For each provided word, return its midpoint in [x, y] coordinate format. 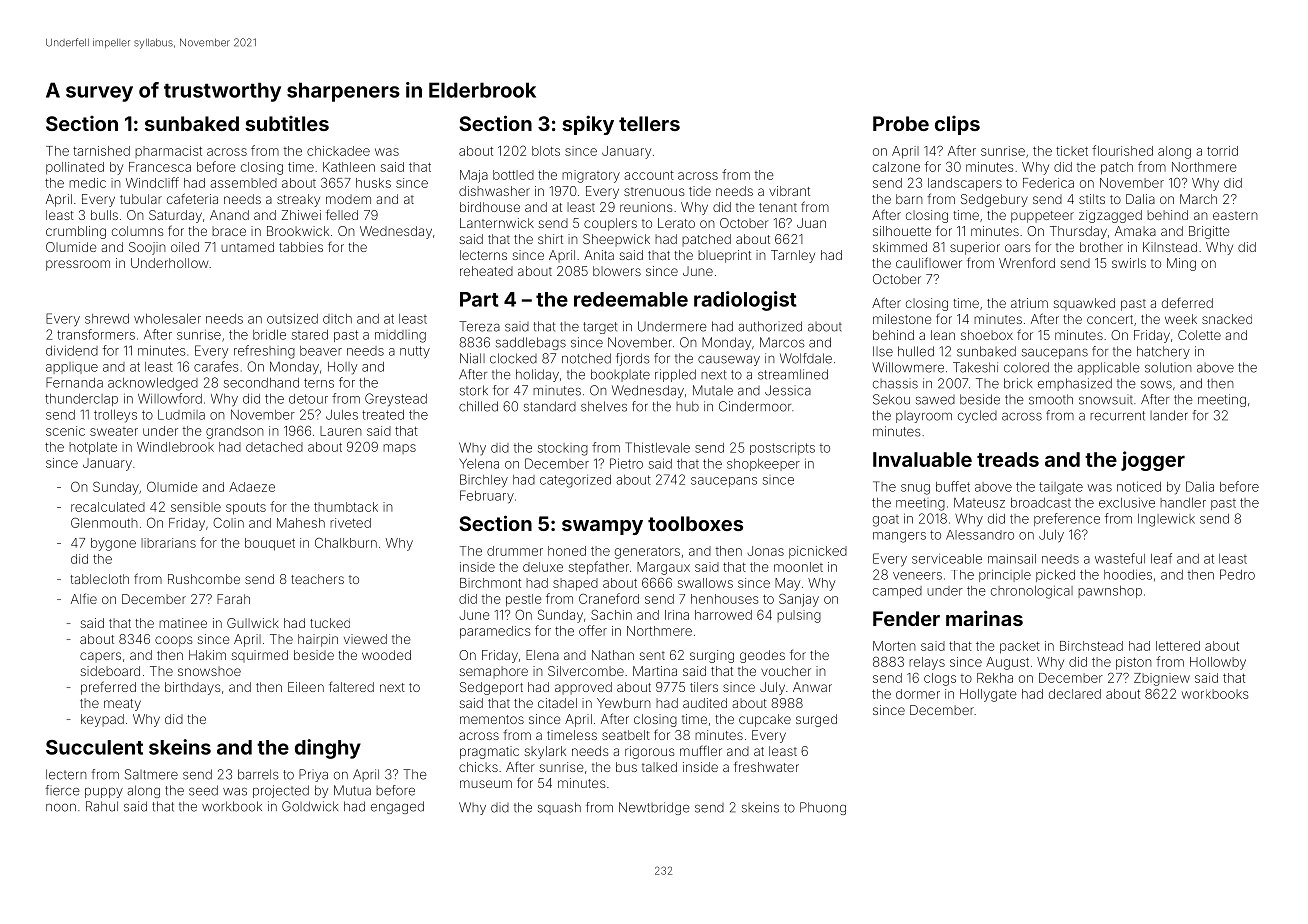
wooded [386, 655]
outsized [292, 319]
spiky [588, 125]
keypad [102, 720]
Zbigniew [1162, 679]
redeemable [631, 299]
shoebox [987, 335]
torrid [1222, 151]
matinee [183, 623]
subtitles [287, 123]
